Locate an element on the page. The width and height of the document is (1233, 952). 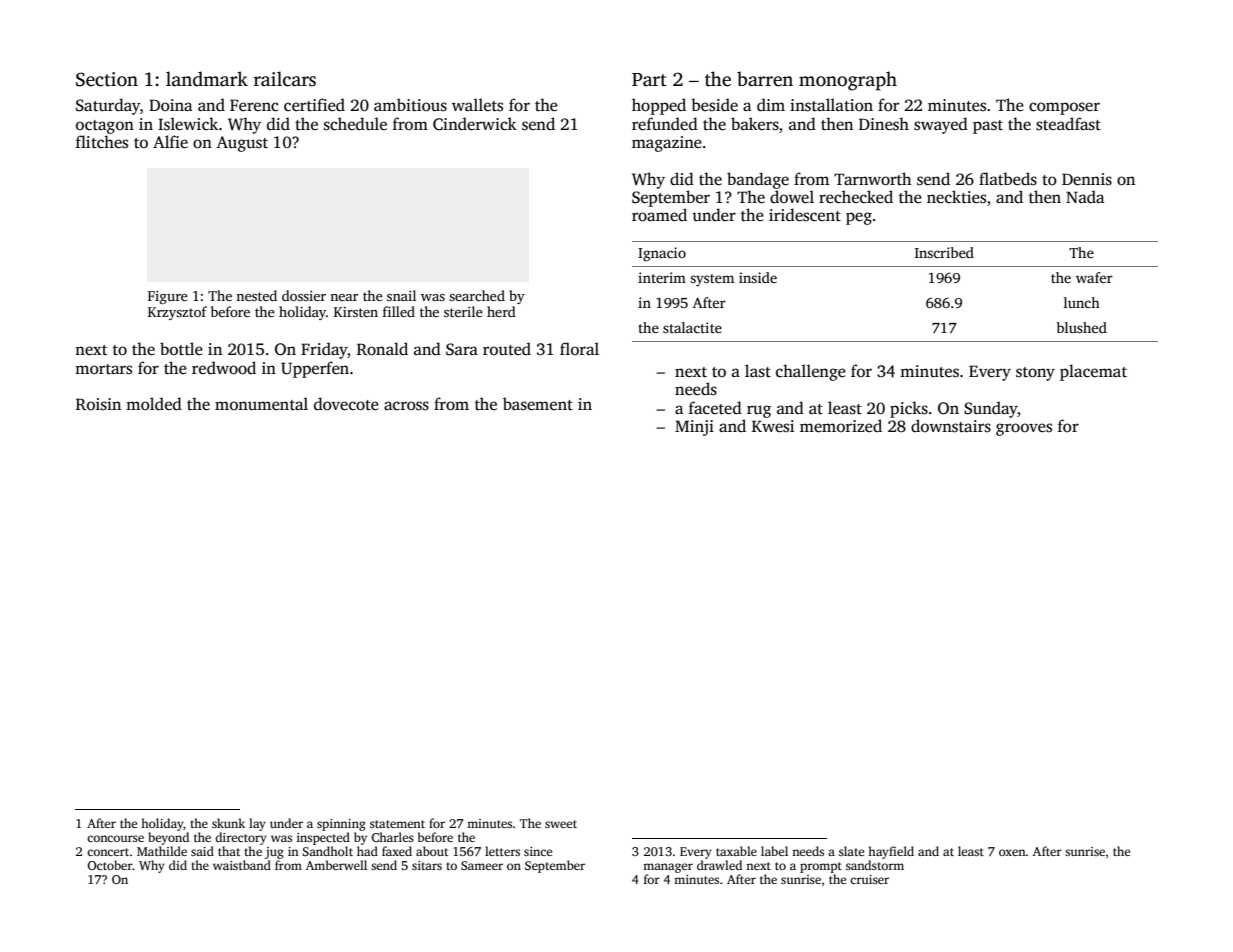
Minji is located at coordinates (694, 428).
